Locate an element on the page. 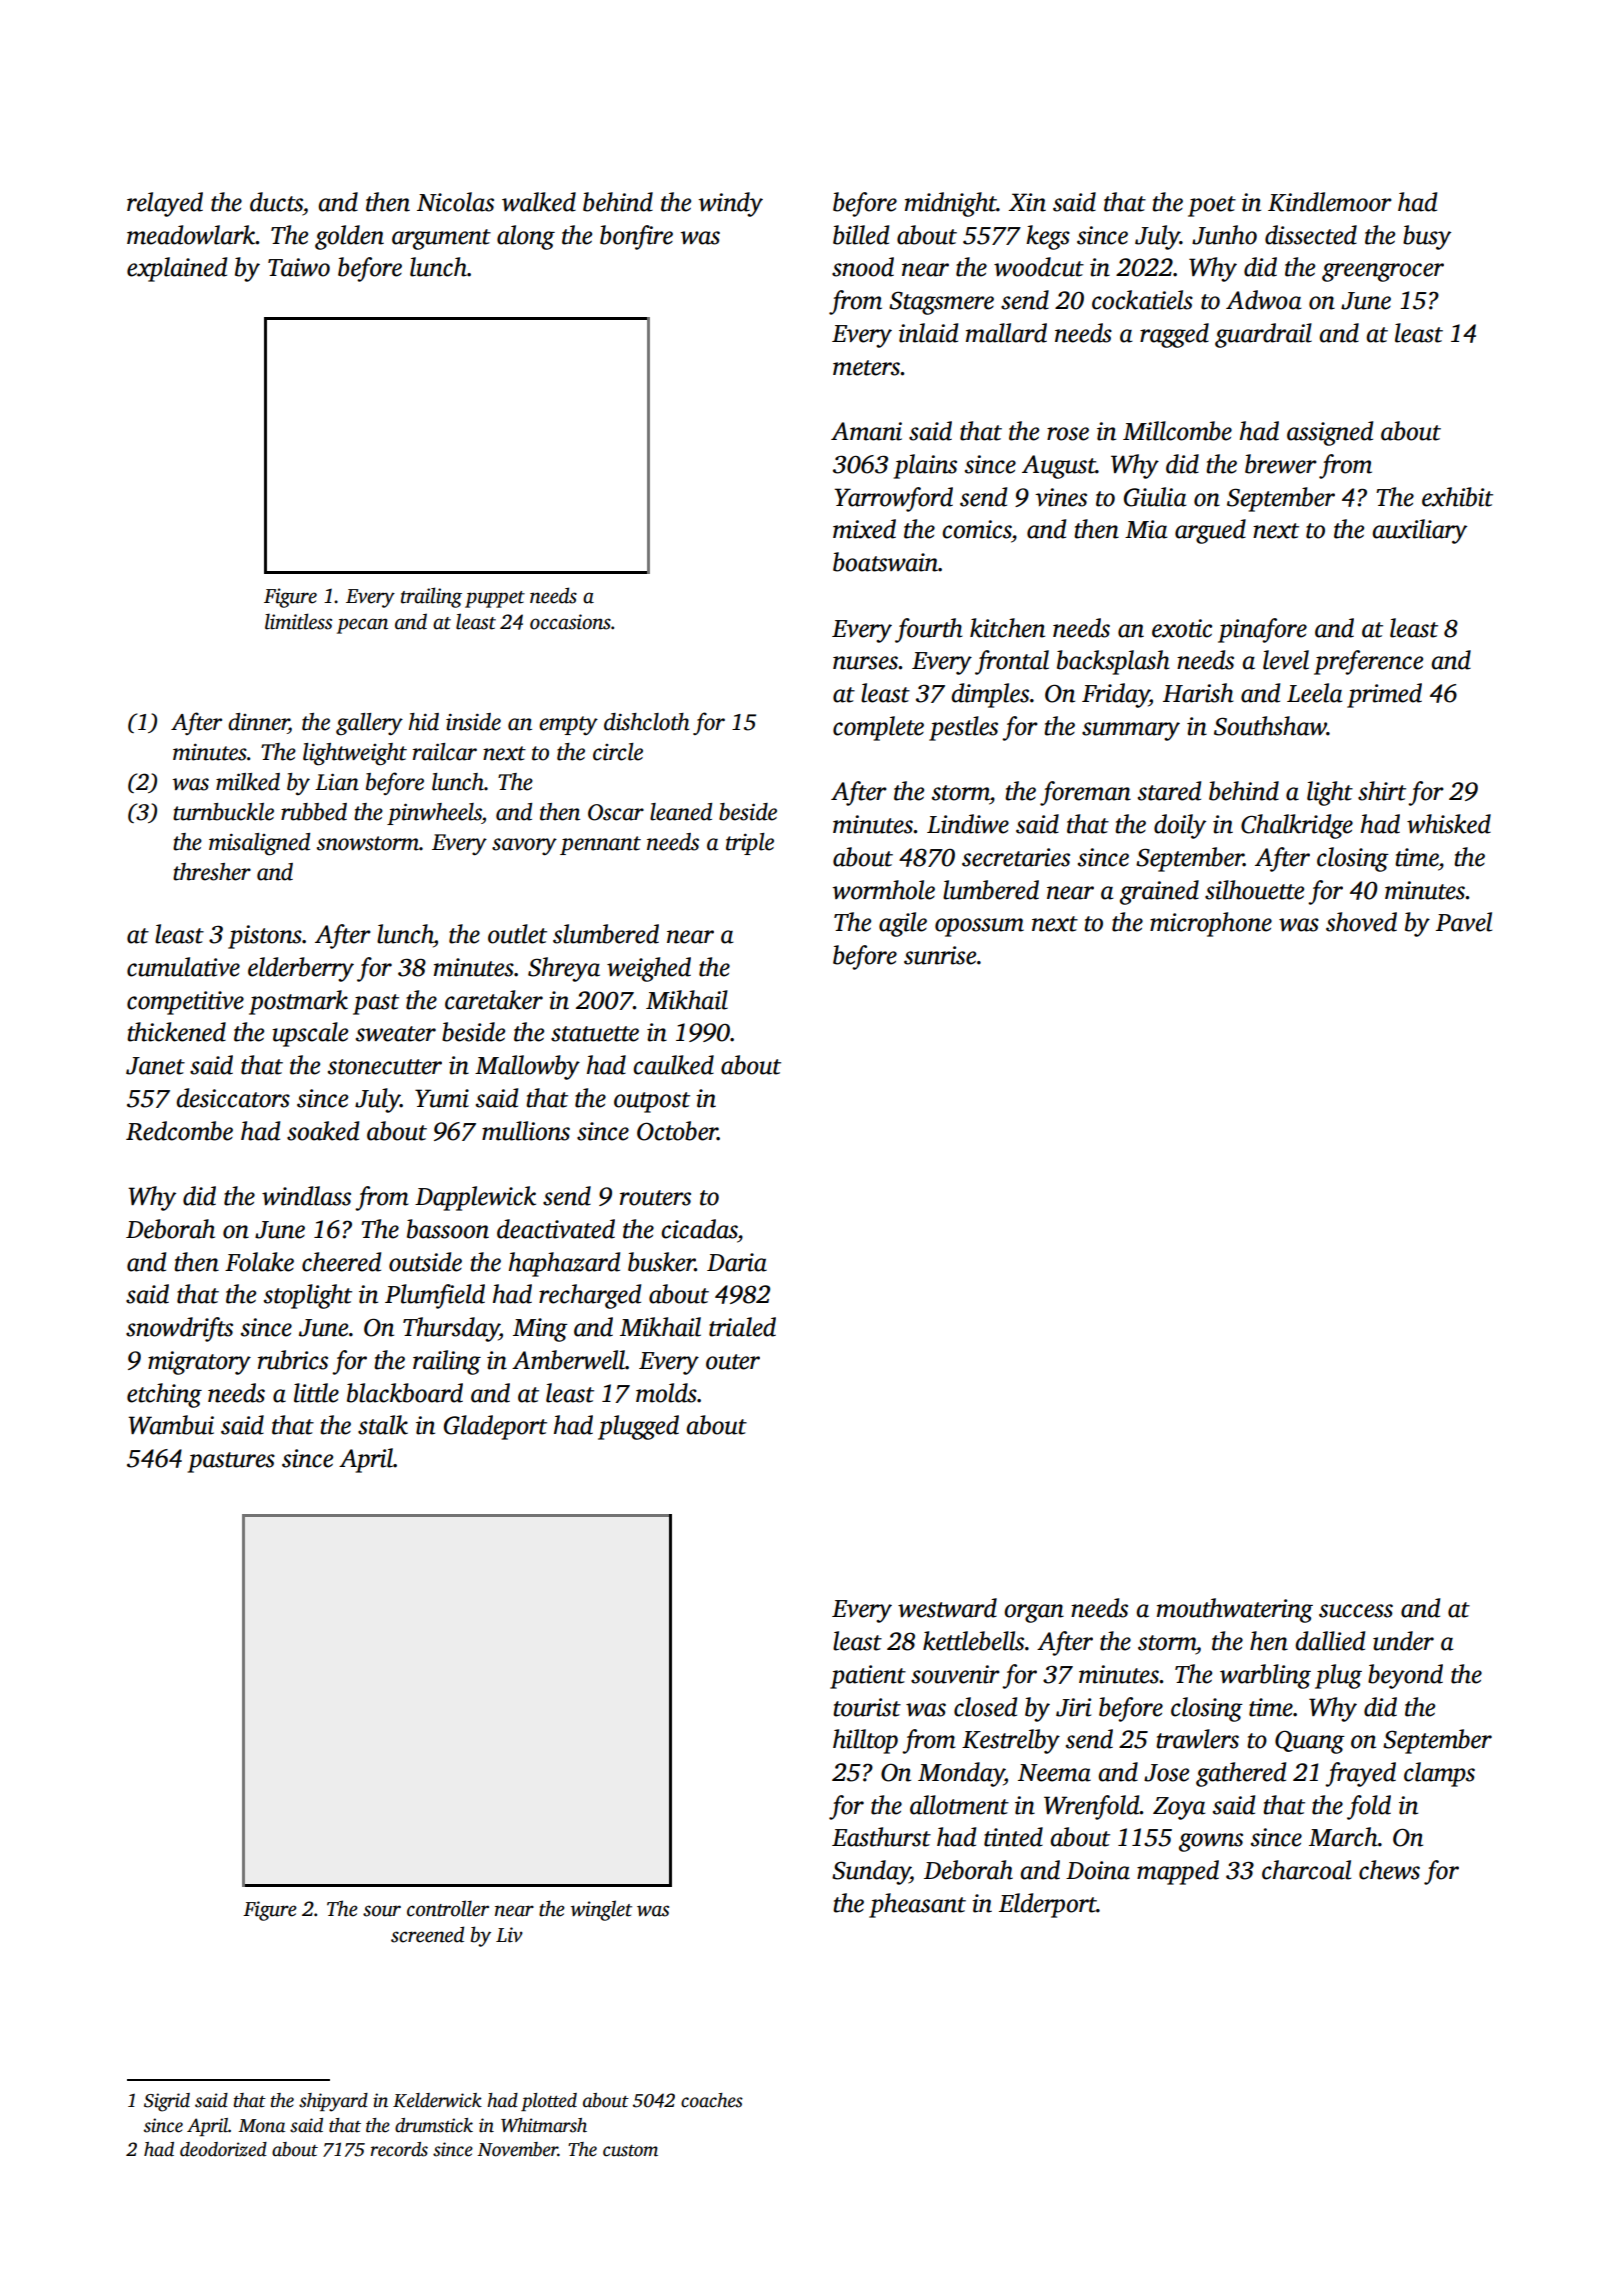 Image resolution: width=1620 pixels, height=2292 pixels. screened is located at coordinates (427, 1934).
